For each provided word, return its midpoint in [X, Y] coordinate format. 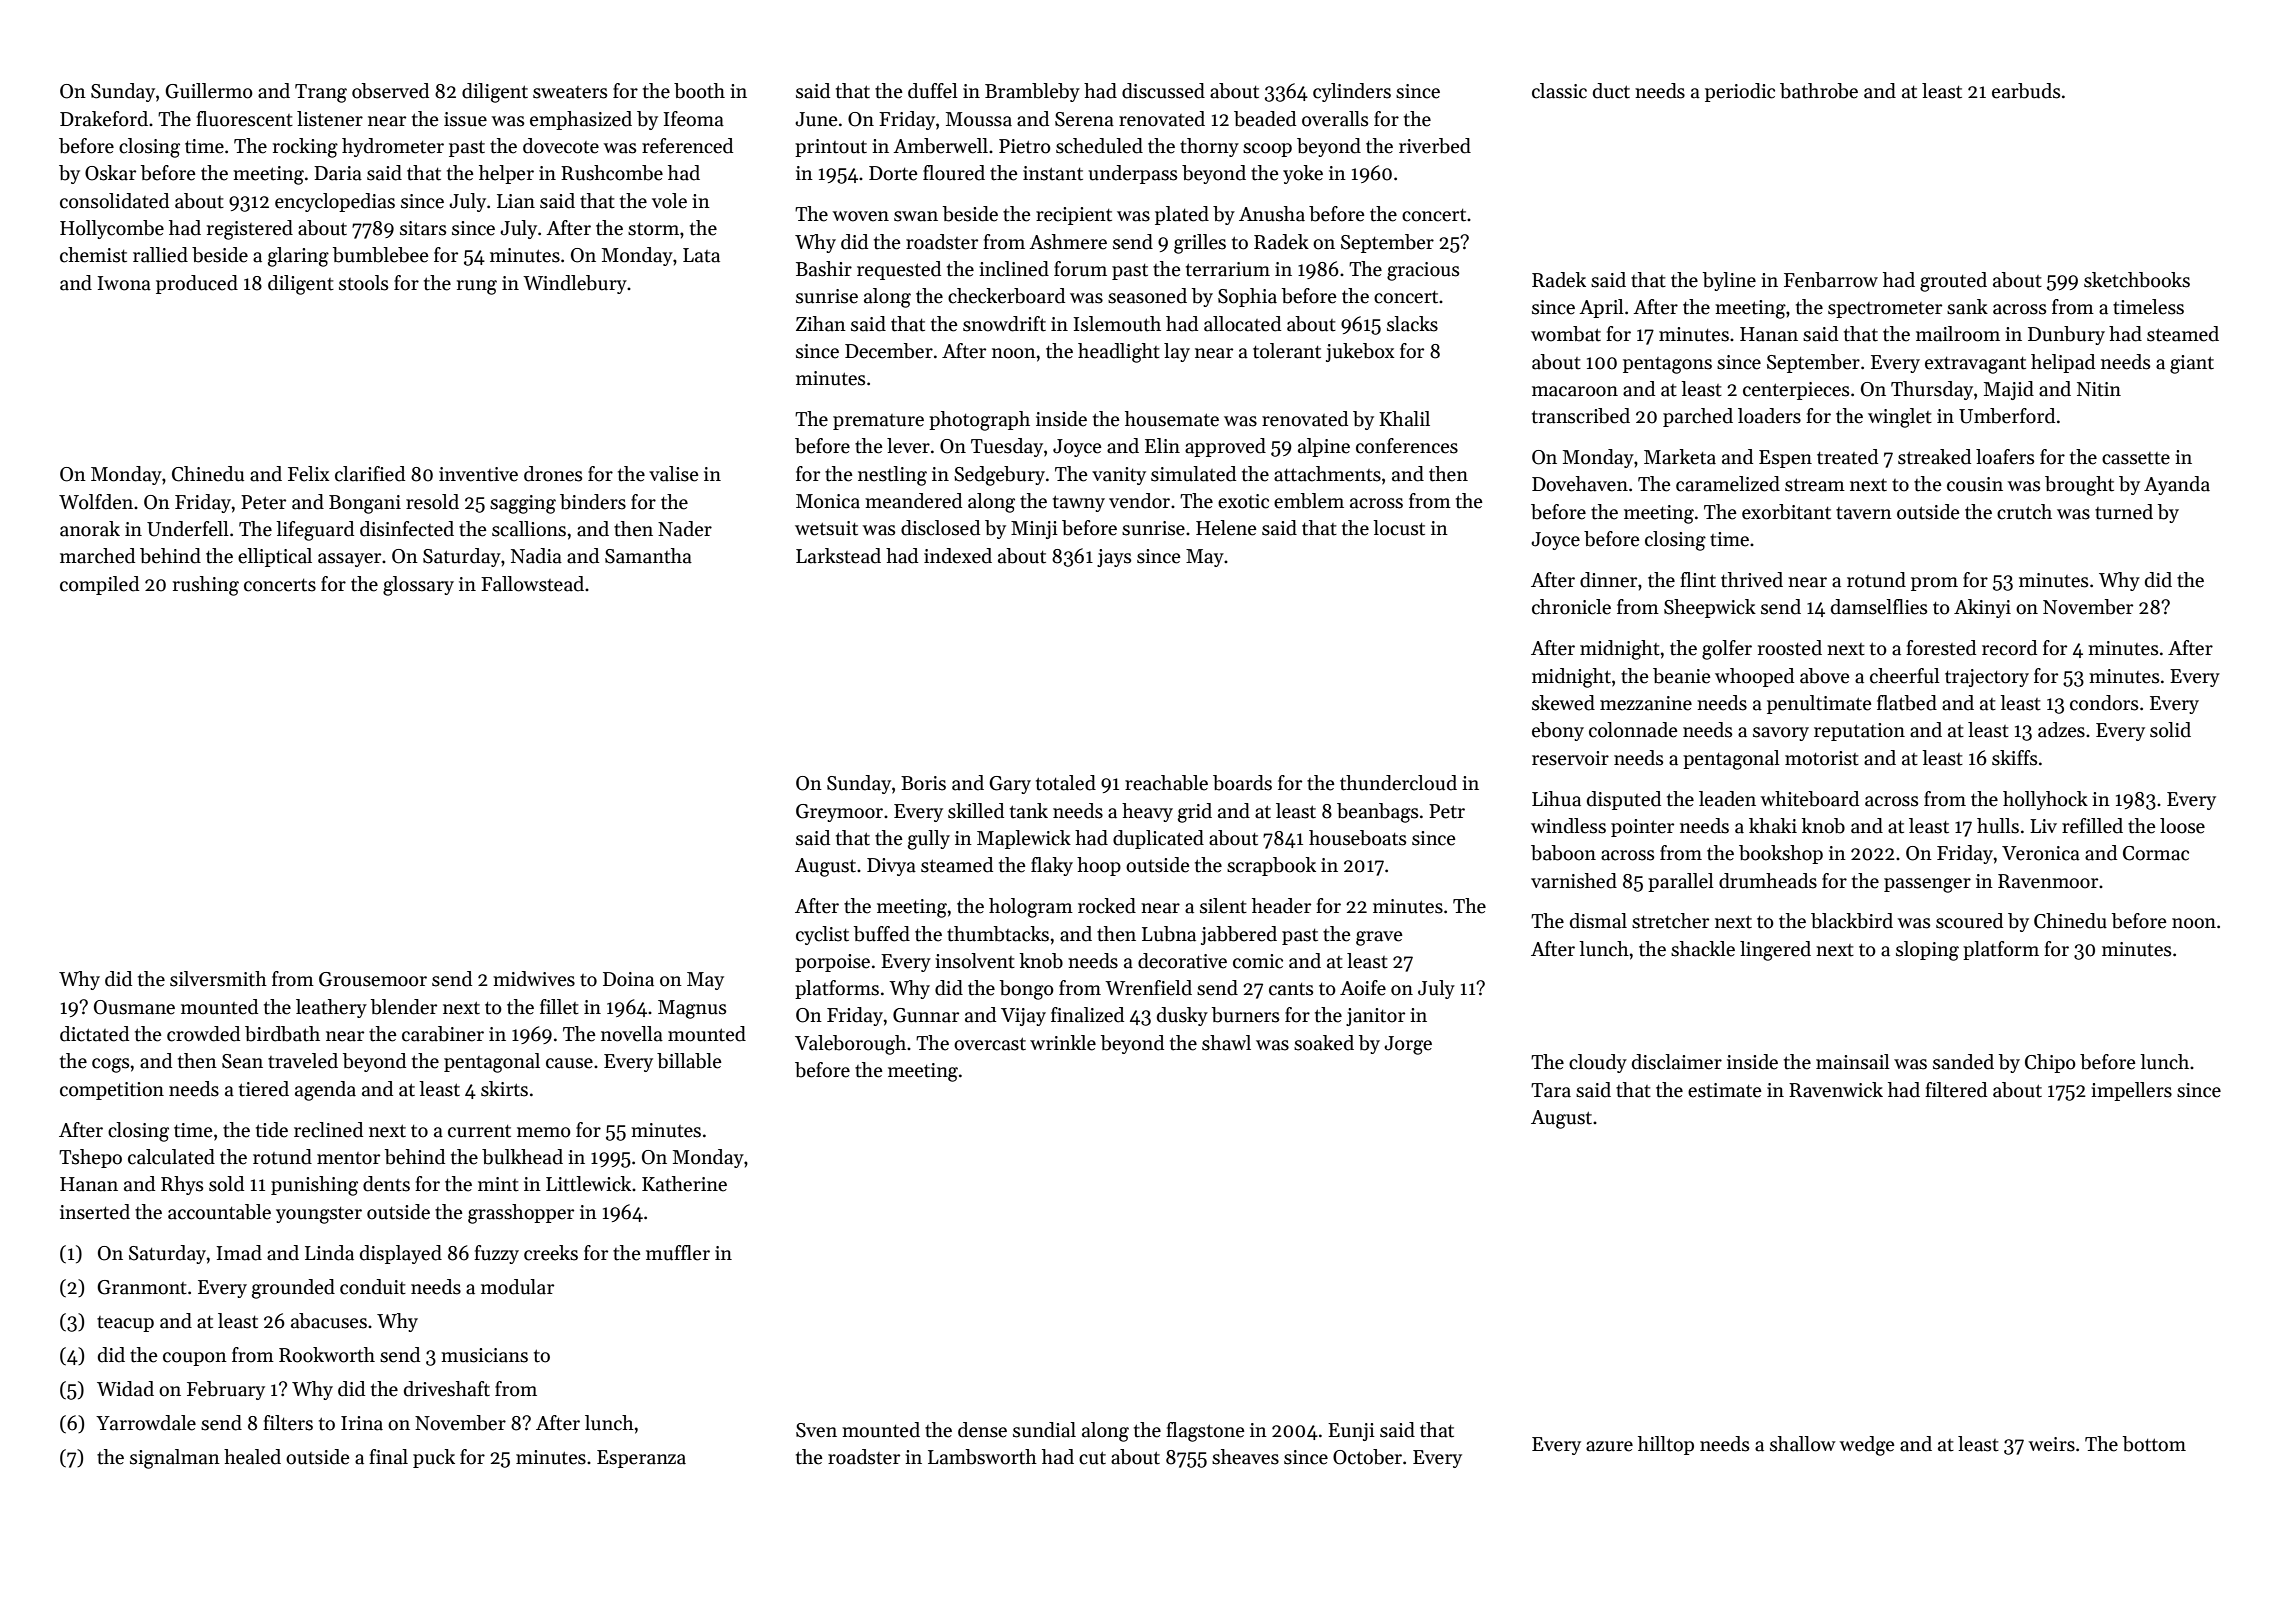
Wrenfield [1148, 988]
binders [593, 502]
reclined [328, 1130]
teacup [125, 1324]
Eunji [1351, 1432]
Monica [828, 501]
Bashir [824, 269]
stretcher [1670, 921]
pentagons [1667, 365]
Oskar [110, 173]
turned [2124, 512]
